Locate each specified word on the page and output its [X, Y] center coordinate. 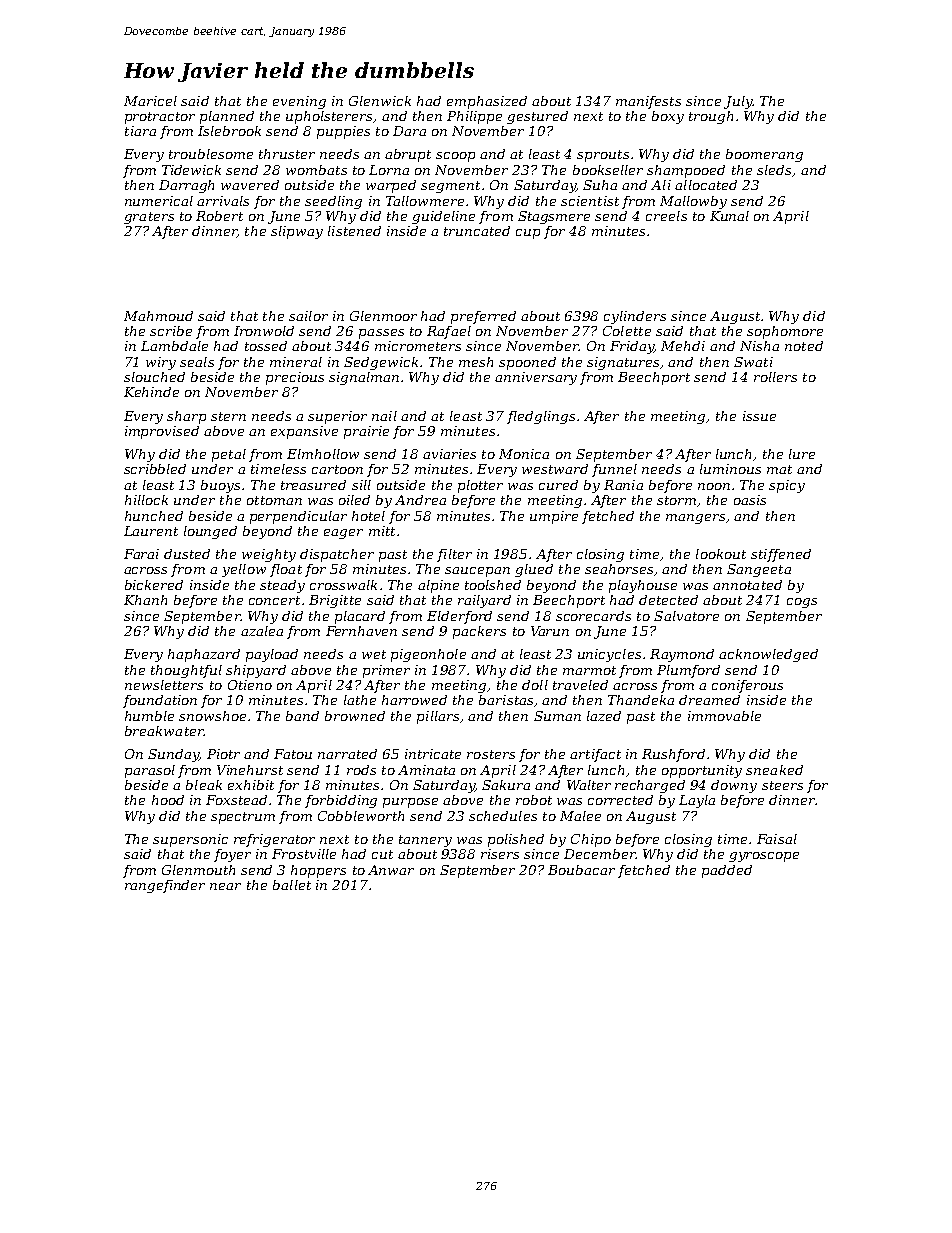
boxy [668, 117]
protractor [160, 118]
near [225, 886]
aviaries [449, 454]
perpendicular [298, 517]
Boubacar [581, 870]
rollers [775, 377]
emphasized [487, 102]
